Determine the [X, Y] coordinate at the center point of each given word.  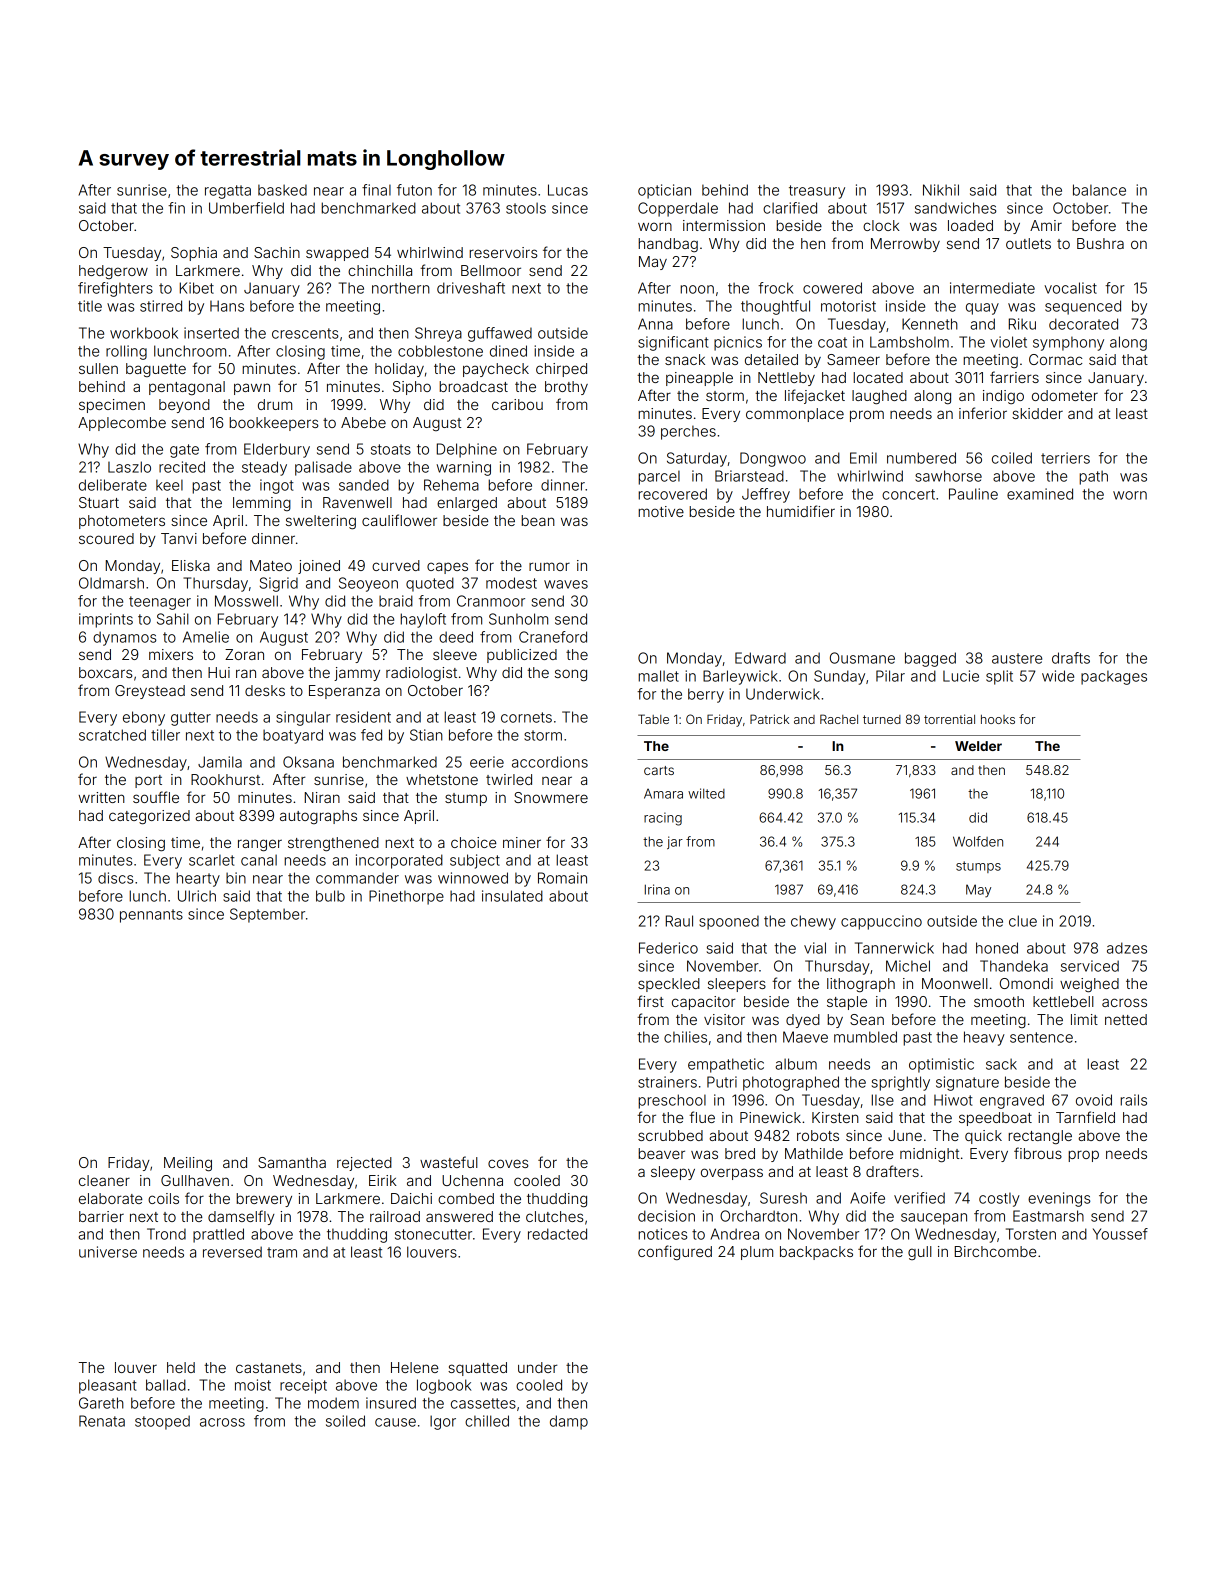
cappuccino [881, 922]
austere [1017, 658]
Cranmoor [491, 601]
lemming [262, 504]
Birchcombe [995, 1251]
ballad [166, 1385]
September [267, 915]
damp [569, 1422]
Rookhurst [225, 779]
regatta [228, 192]
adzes [1127, 948]
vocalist [1070, 288]
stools [526, 208]
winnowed [473, 878]
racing [663, 819]
